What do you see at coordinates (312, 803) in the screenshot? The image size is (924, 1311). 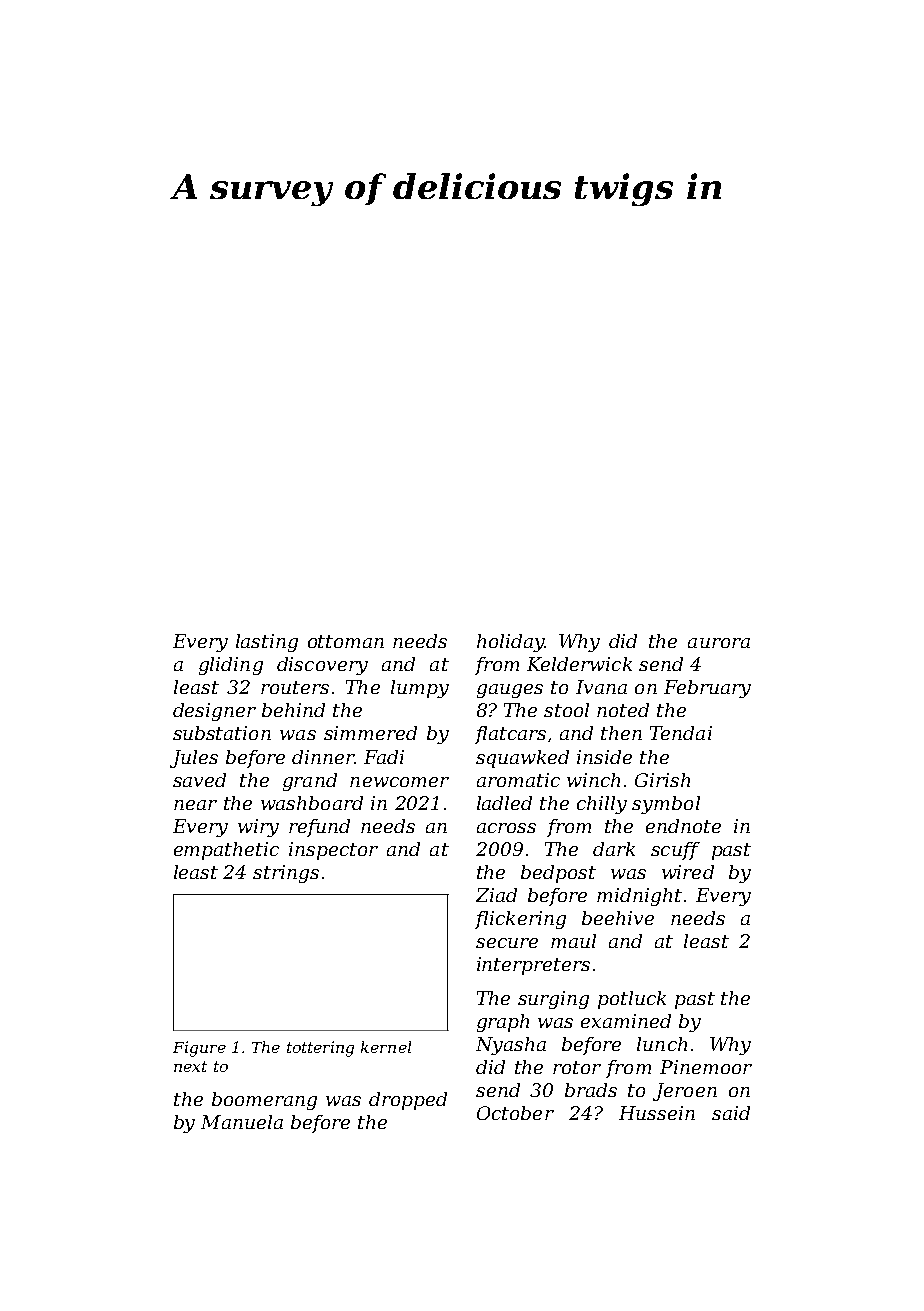 I see `washboard` at bounding box center [312, 803].
